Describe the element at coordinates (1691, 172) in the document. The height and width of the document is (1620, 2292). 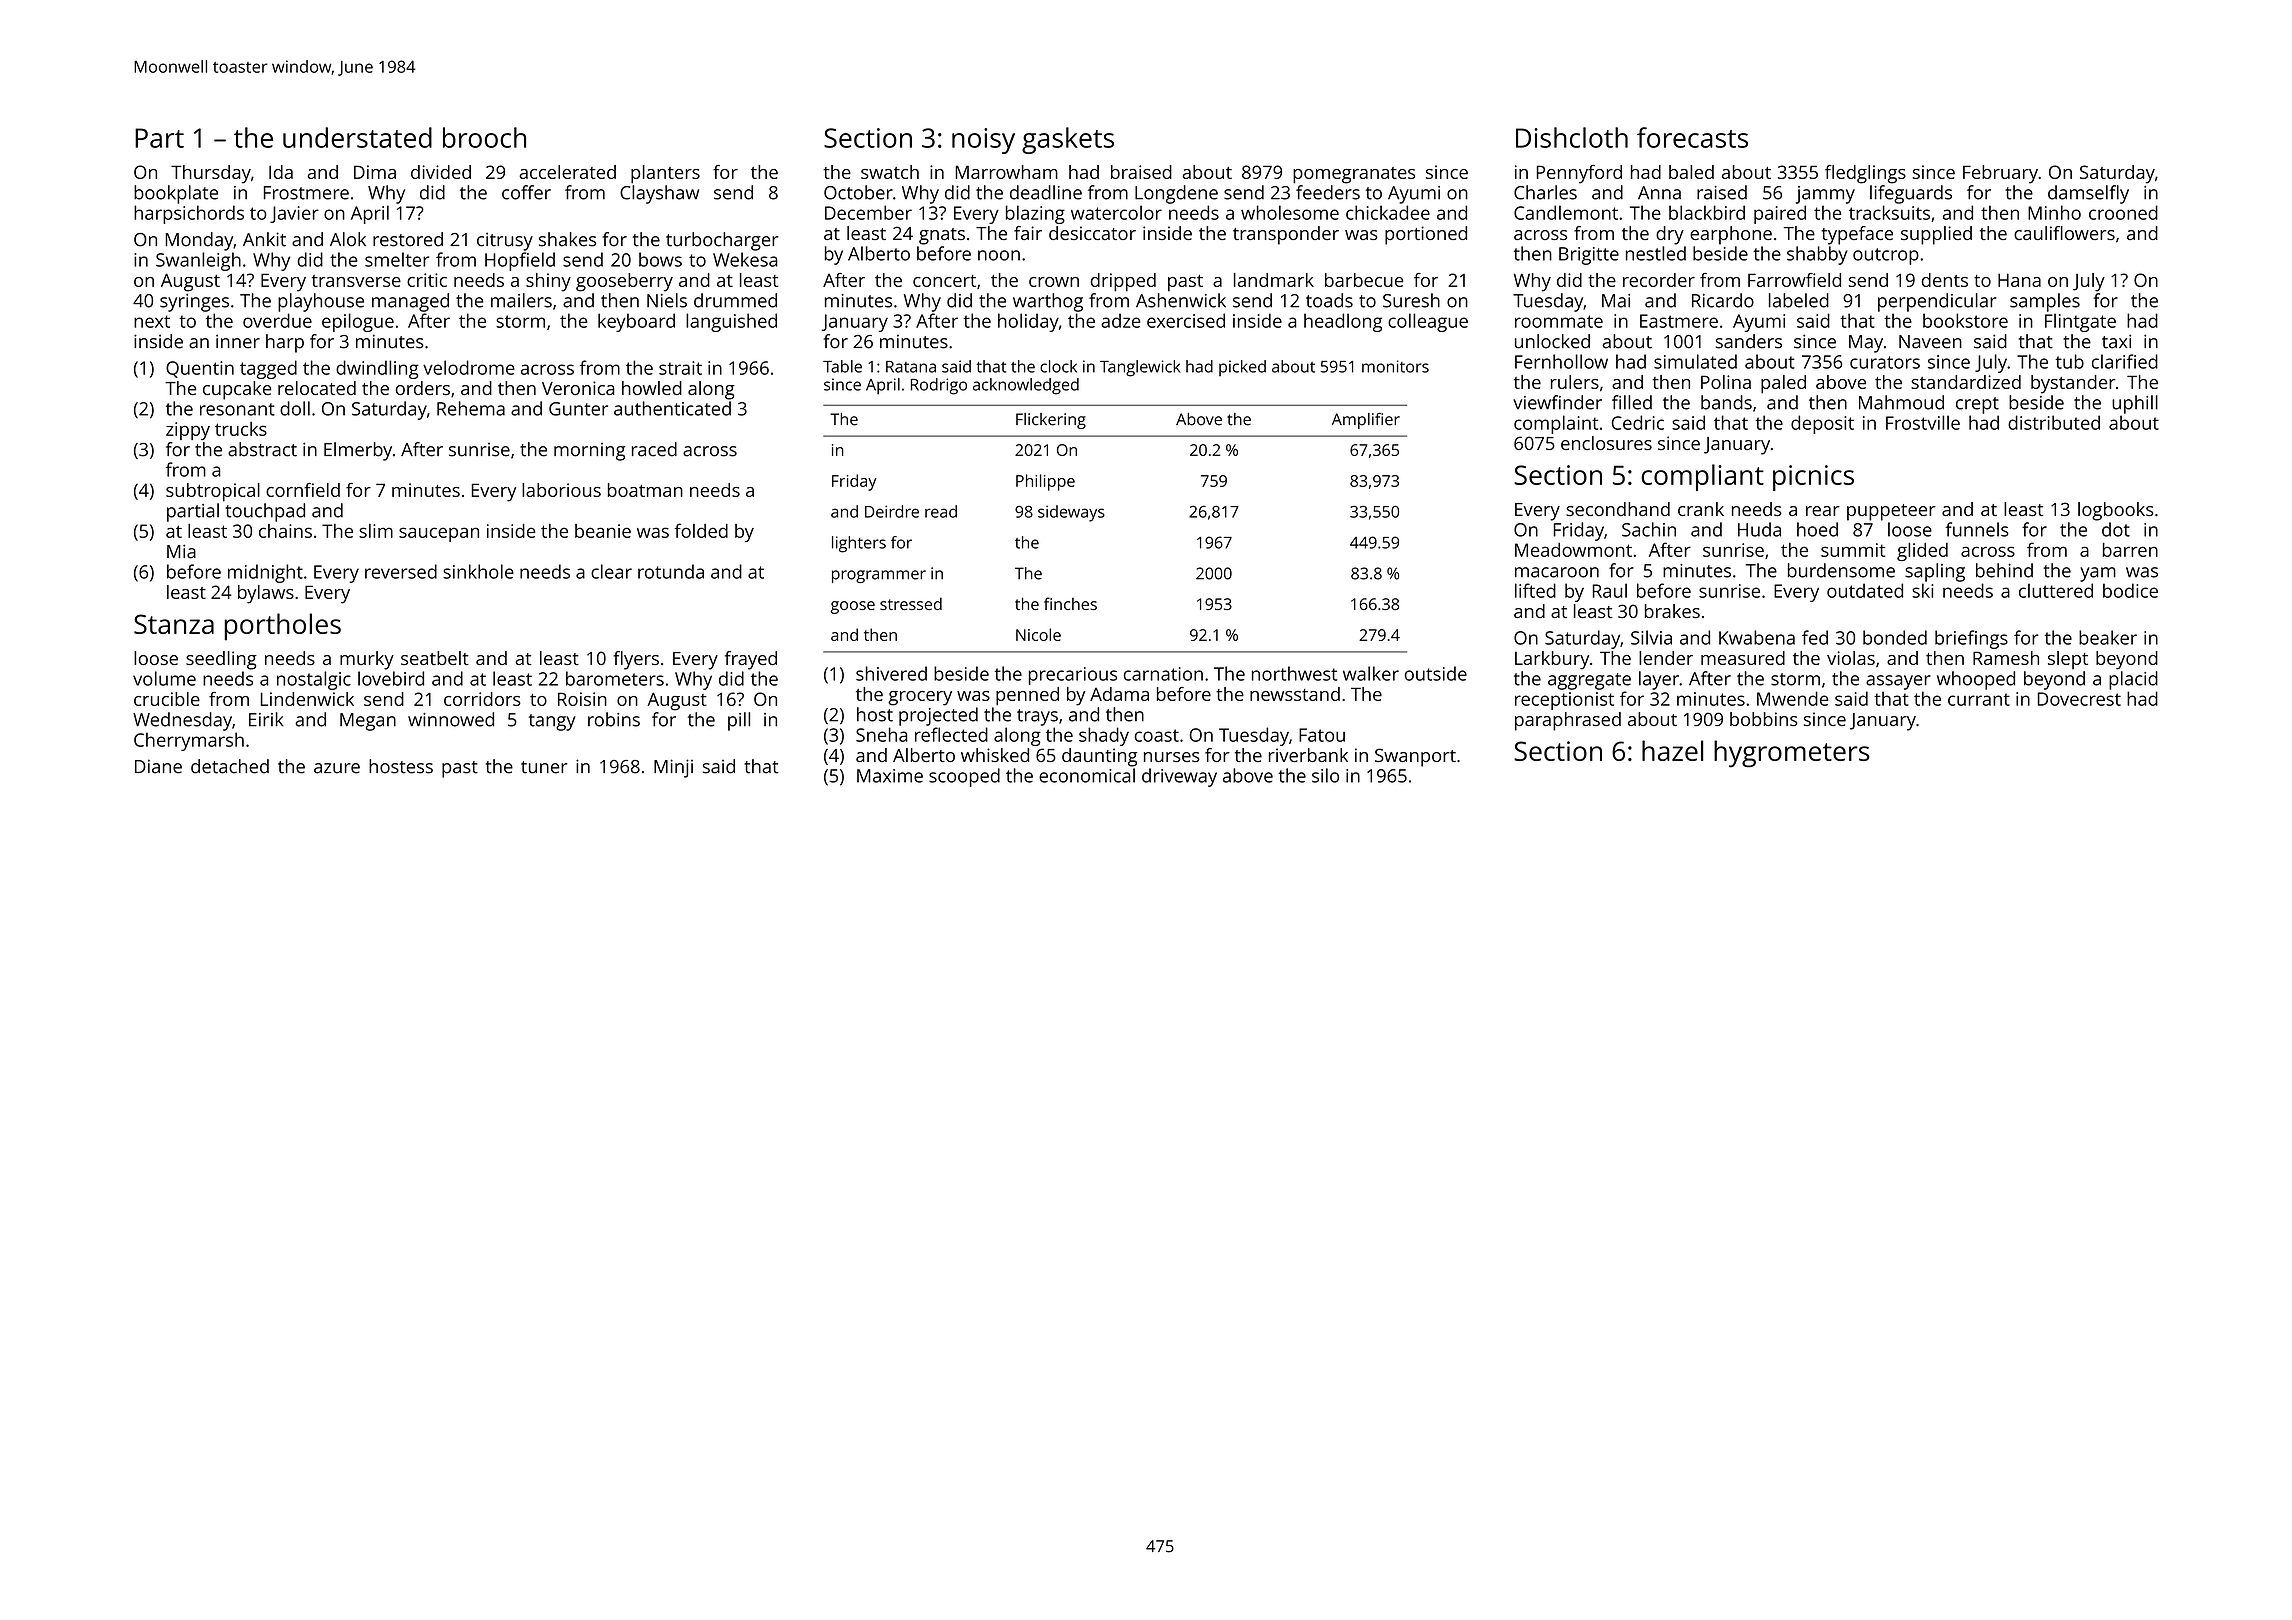
I see `baled` at that location.
